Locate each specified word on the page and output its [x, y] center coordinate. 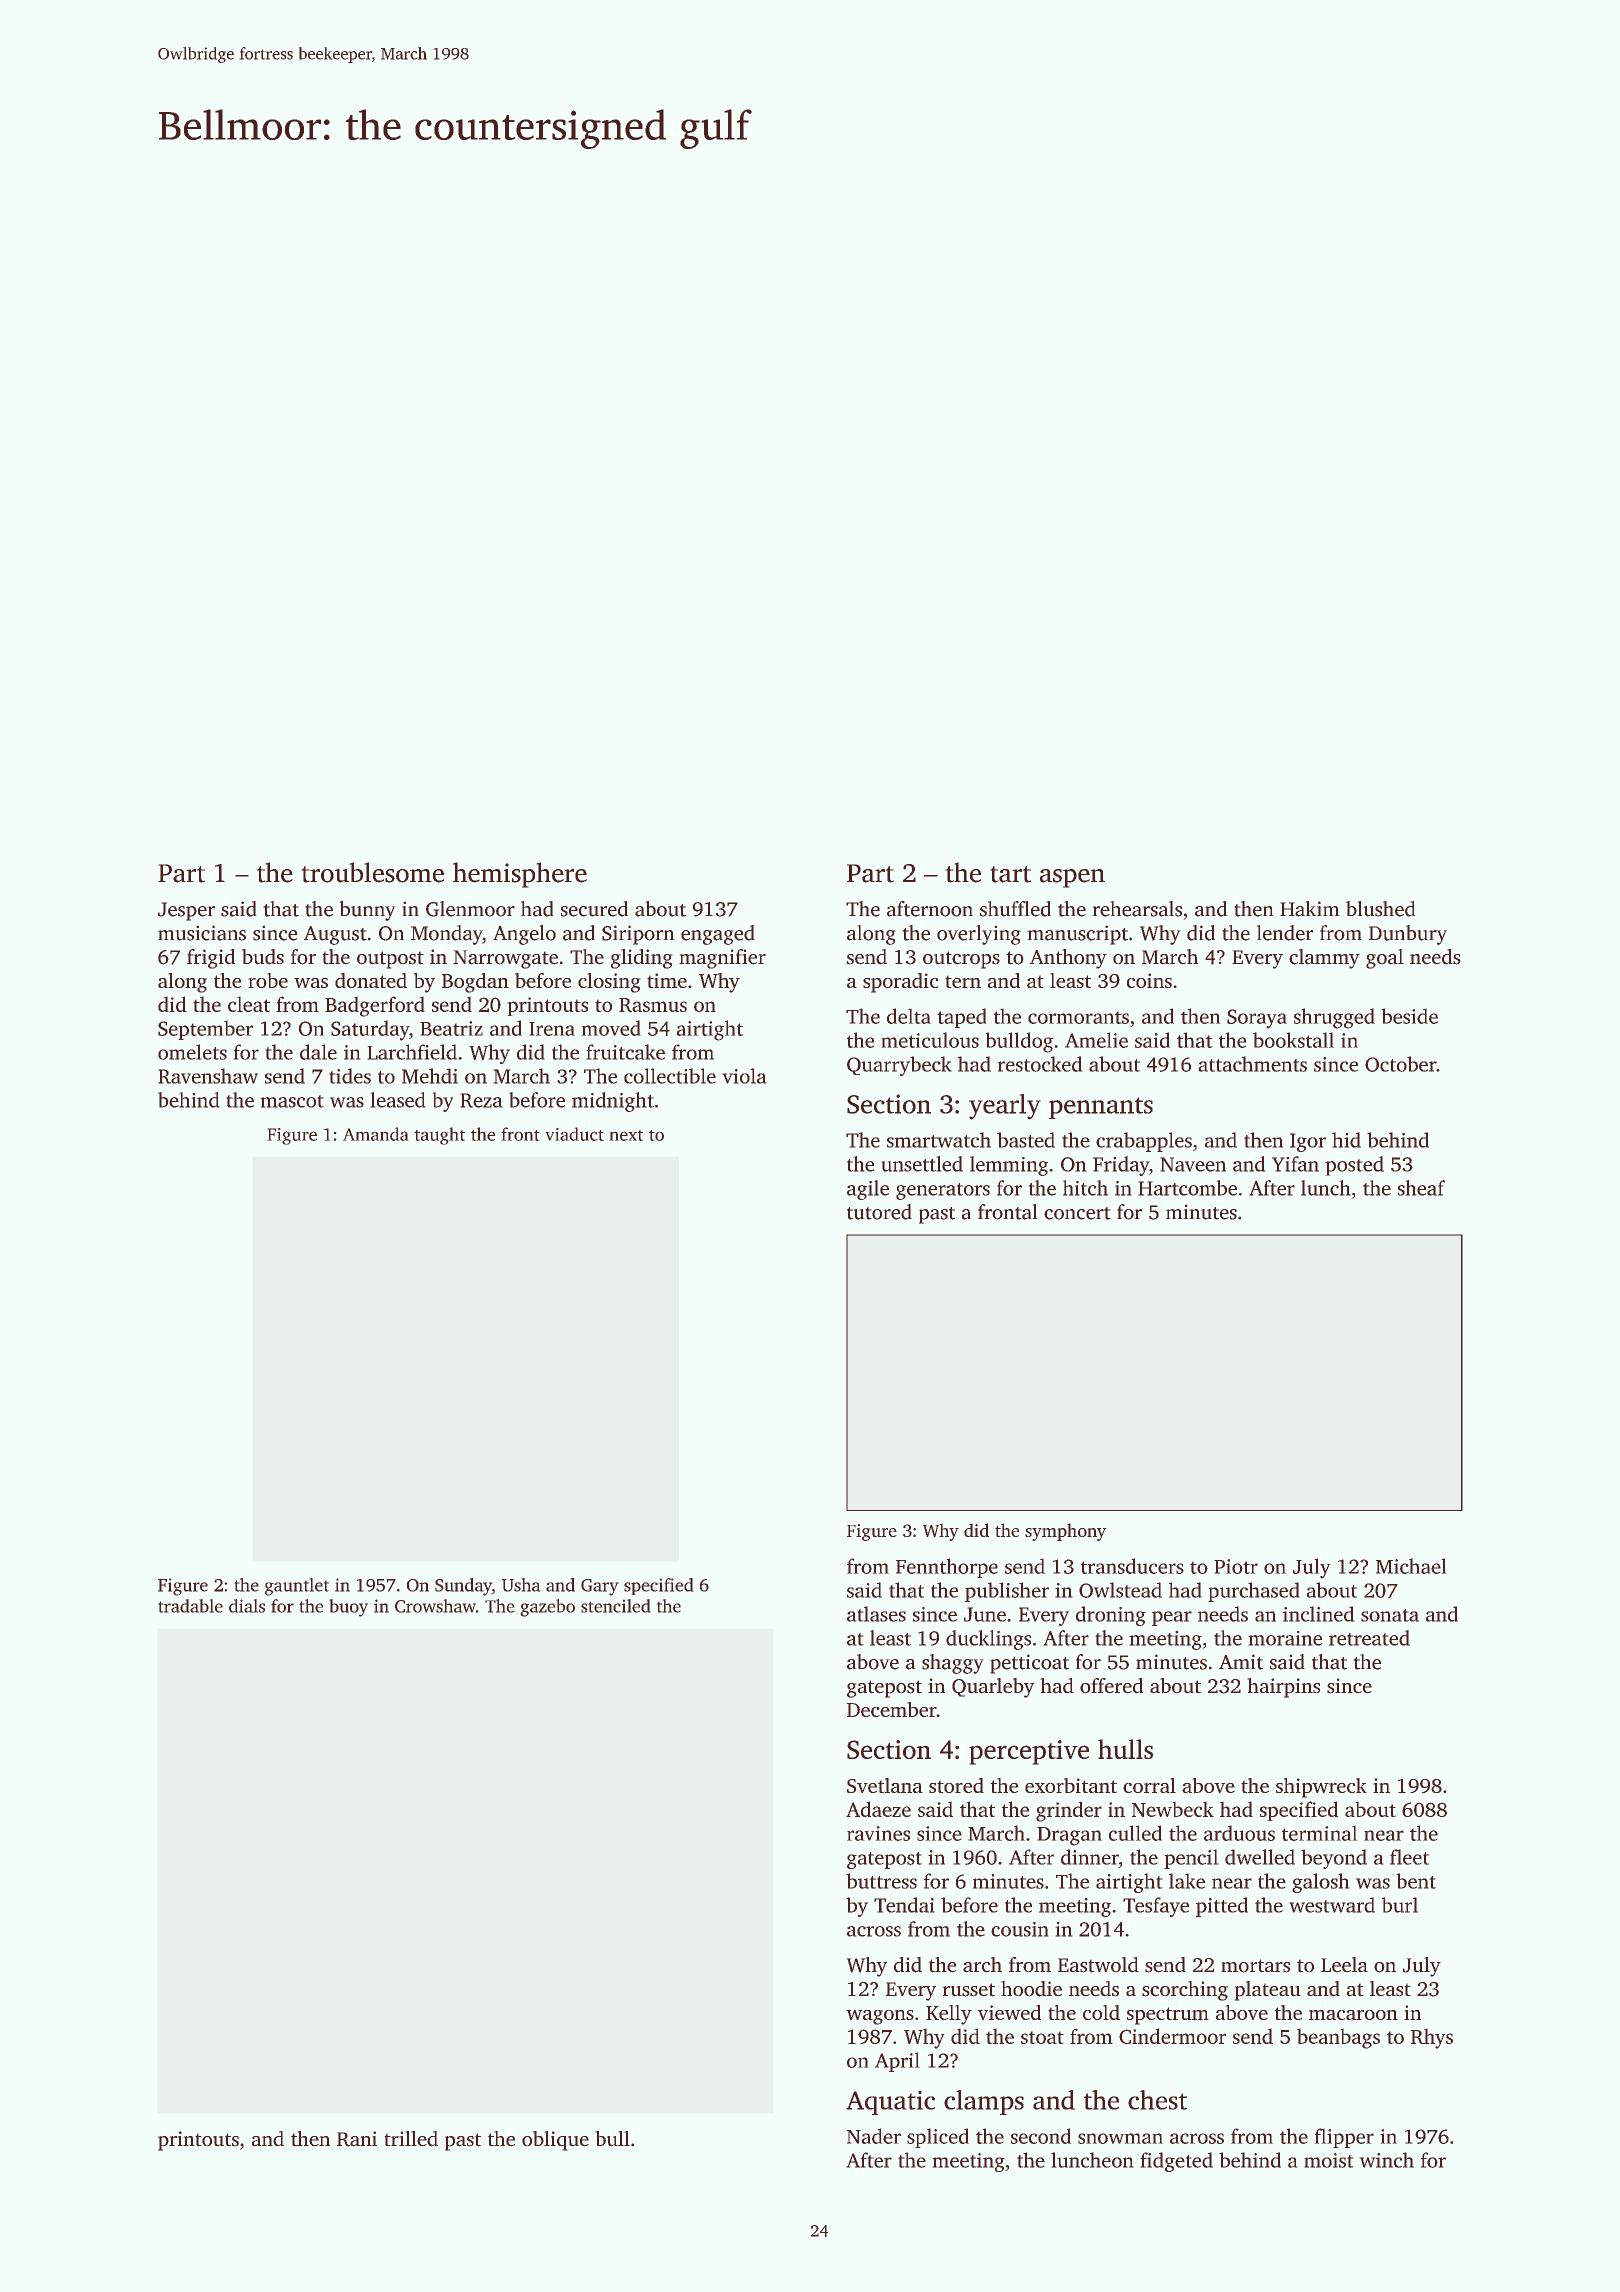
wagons [880, 2017]
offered [1111, 1686]
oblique [555, 2141]
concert [1077, 1213]
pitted [1222, 1907]
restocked [1040, 1064]
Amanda [376, 1134]
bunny [367, 911]
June [985, 1614]
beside [1409, 1016]
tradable [190, 1606]
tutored [879, 1212]
